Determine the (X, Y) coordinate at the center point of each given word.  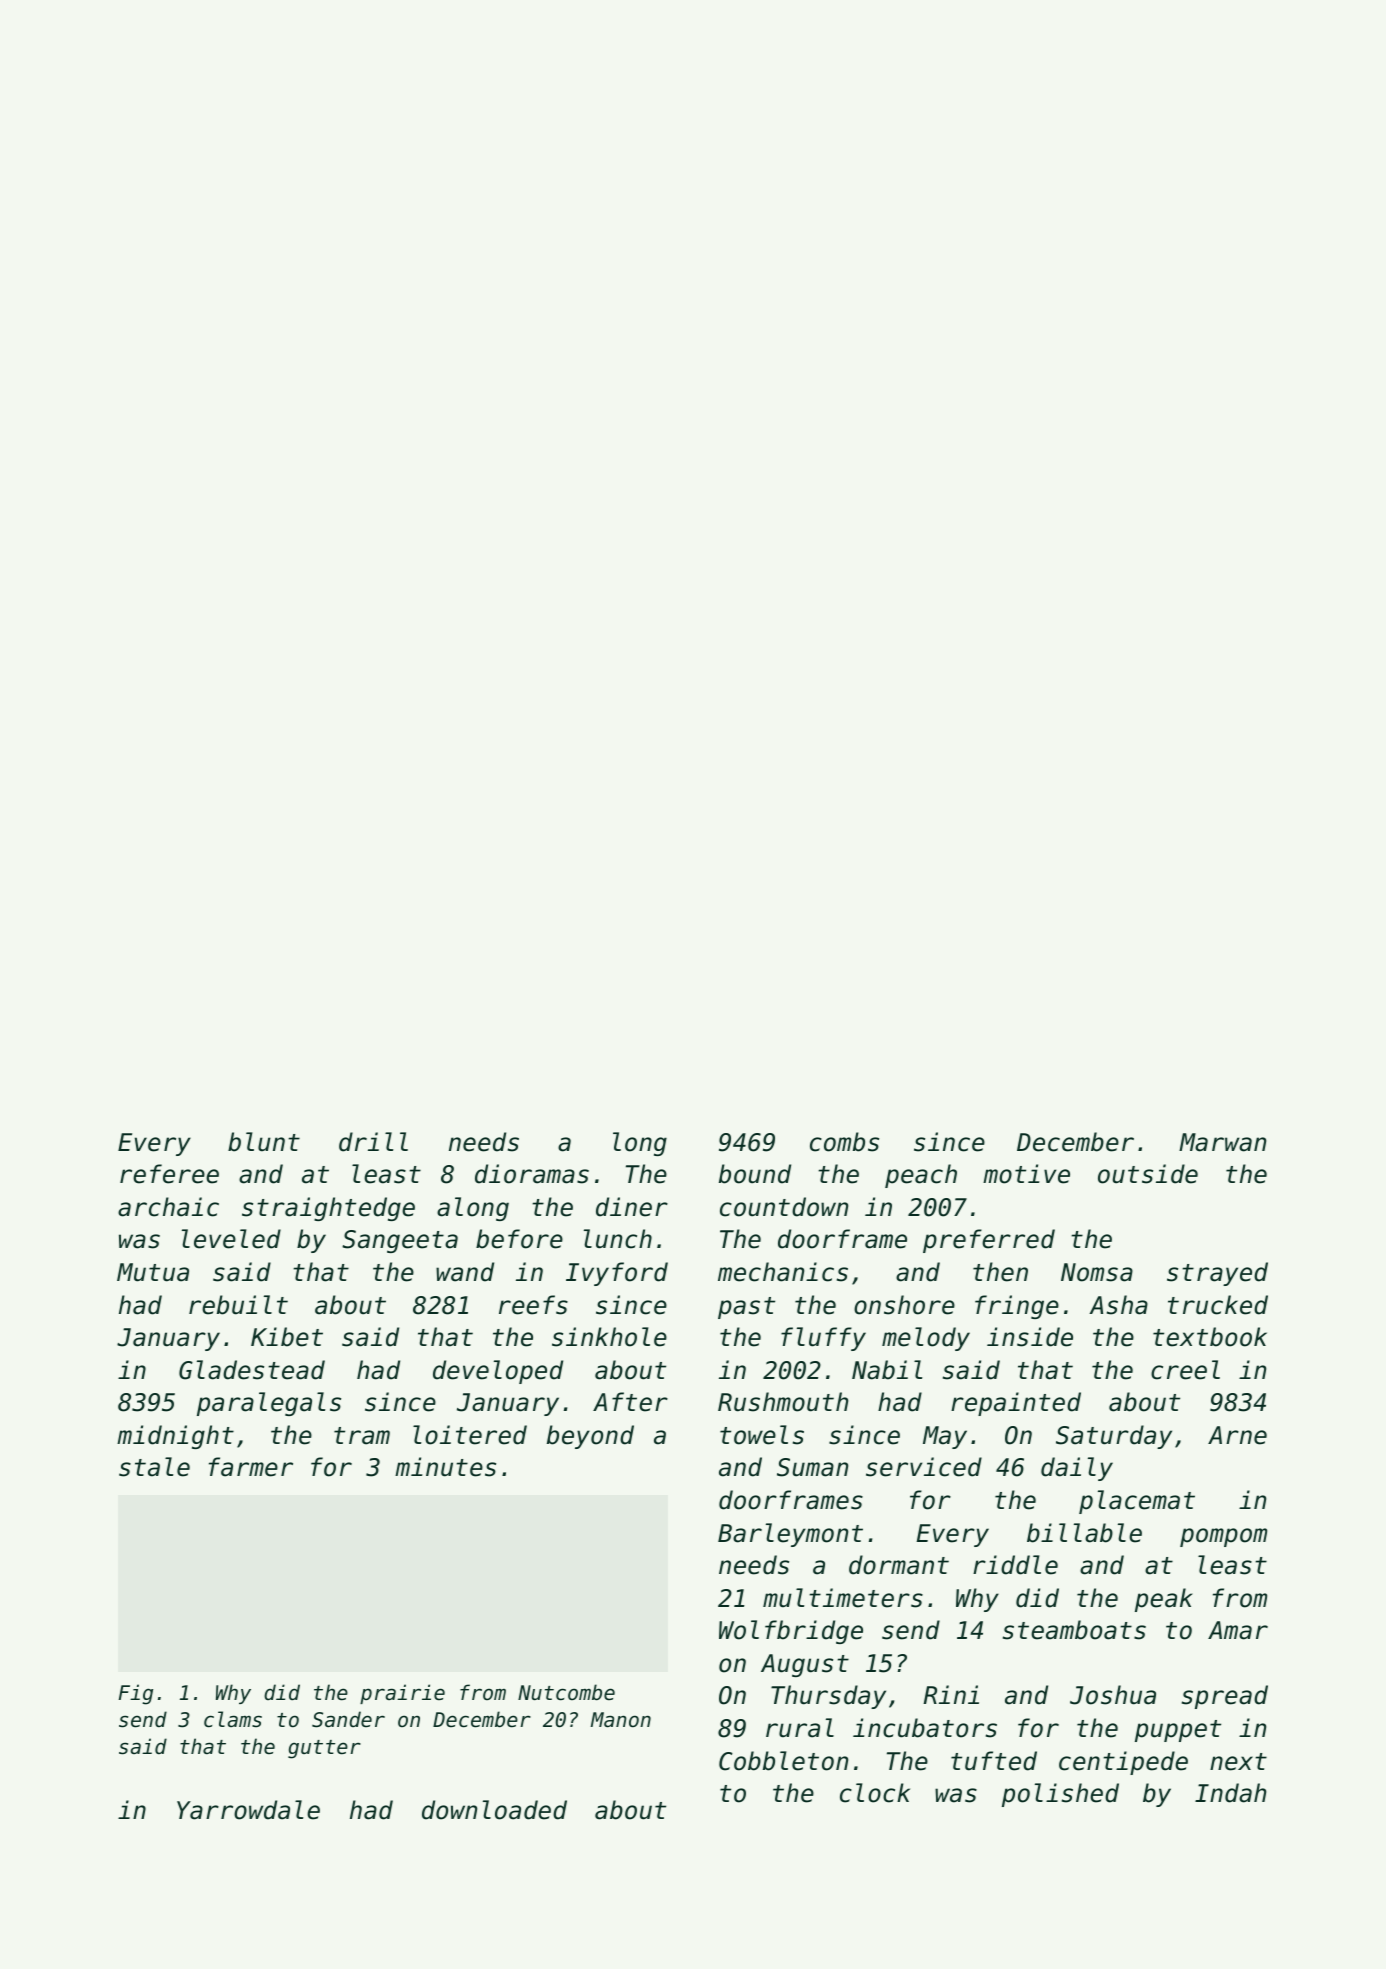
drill (373, 1142)
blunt (264, 1142)
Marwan (1222, 1142)
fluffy (823, 1339)
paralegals (269, 1404)
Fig (135, 1694)
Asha (1118, 1305)
